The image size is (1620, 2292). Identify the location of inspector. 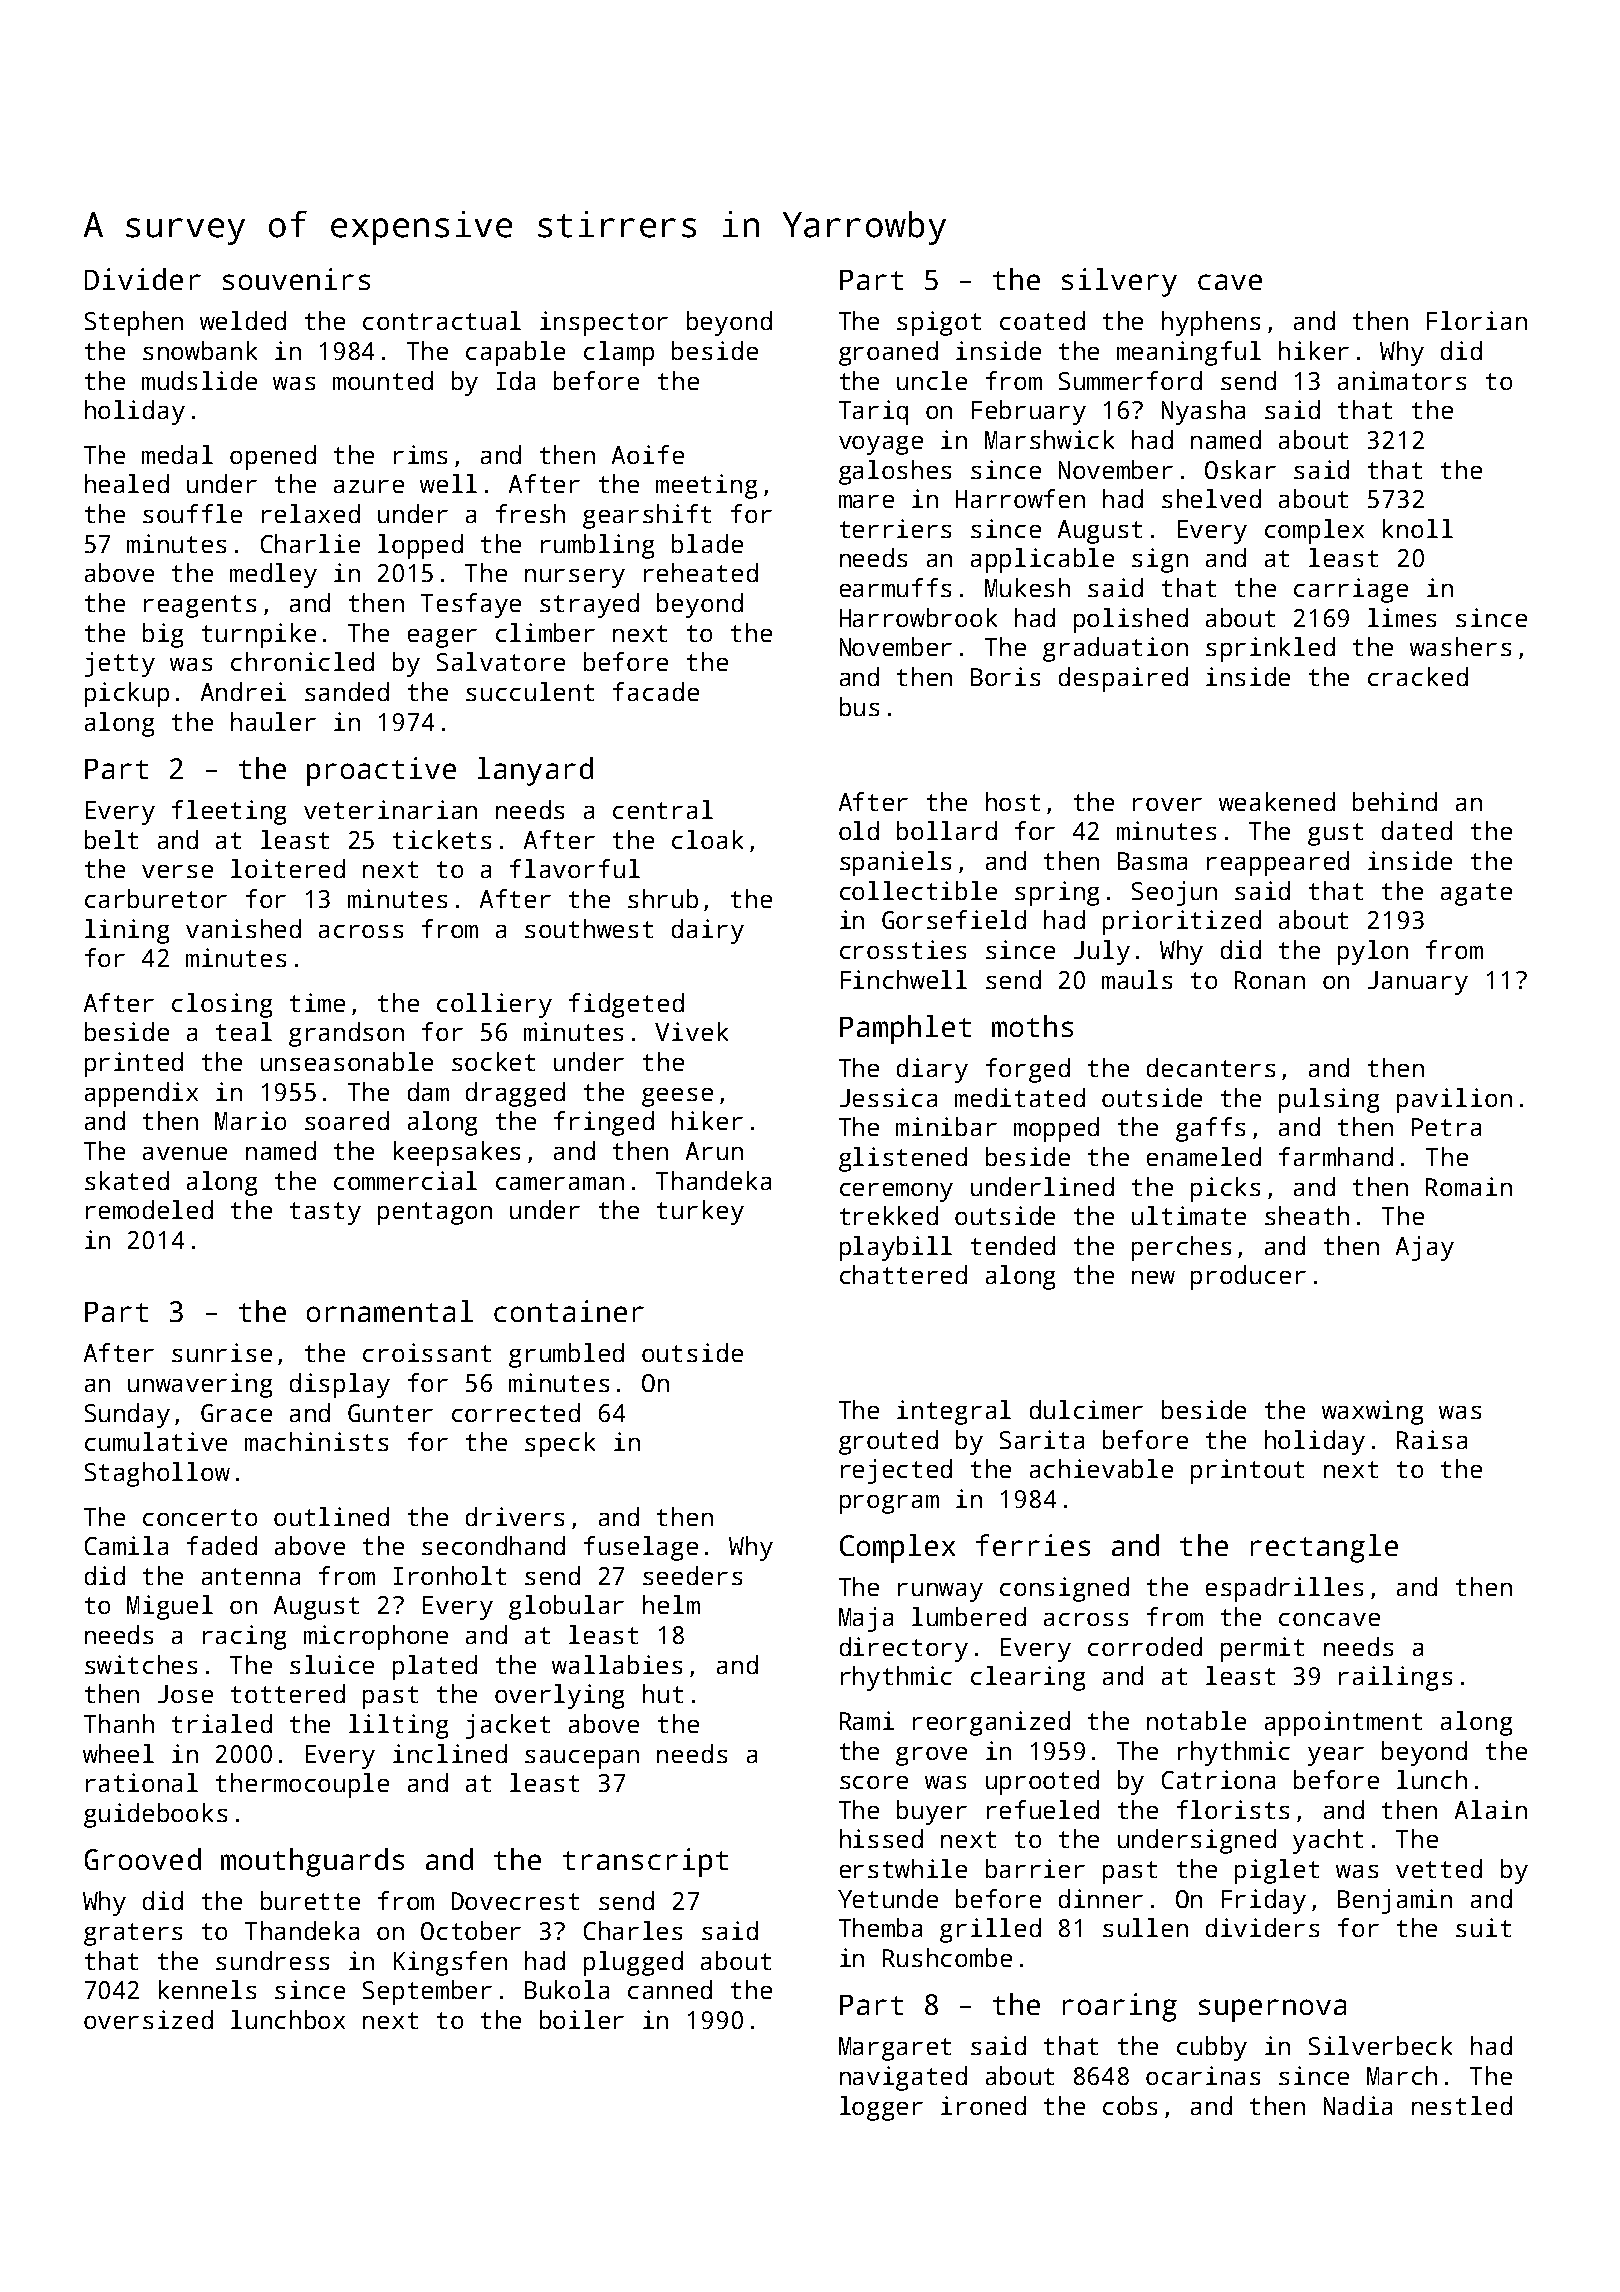
(604, 323).
